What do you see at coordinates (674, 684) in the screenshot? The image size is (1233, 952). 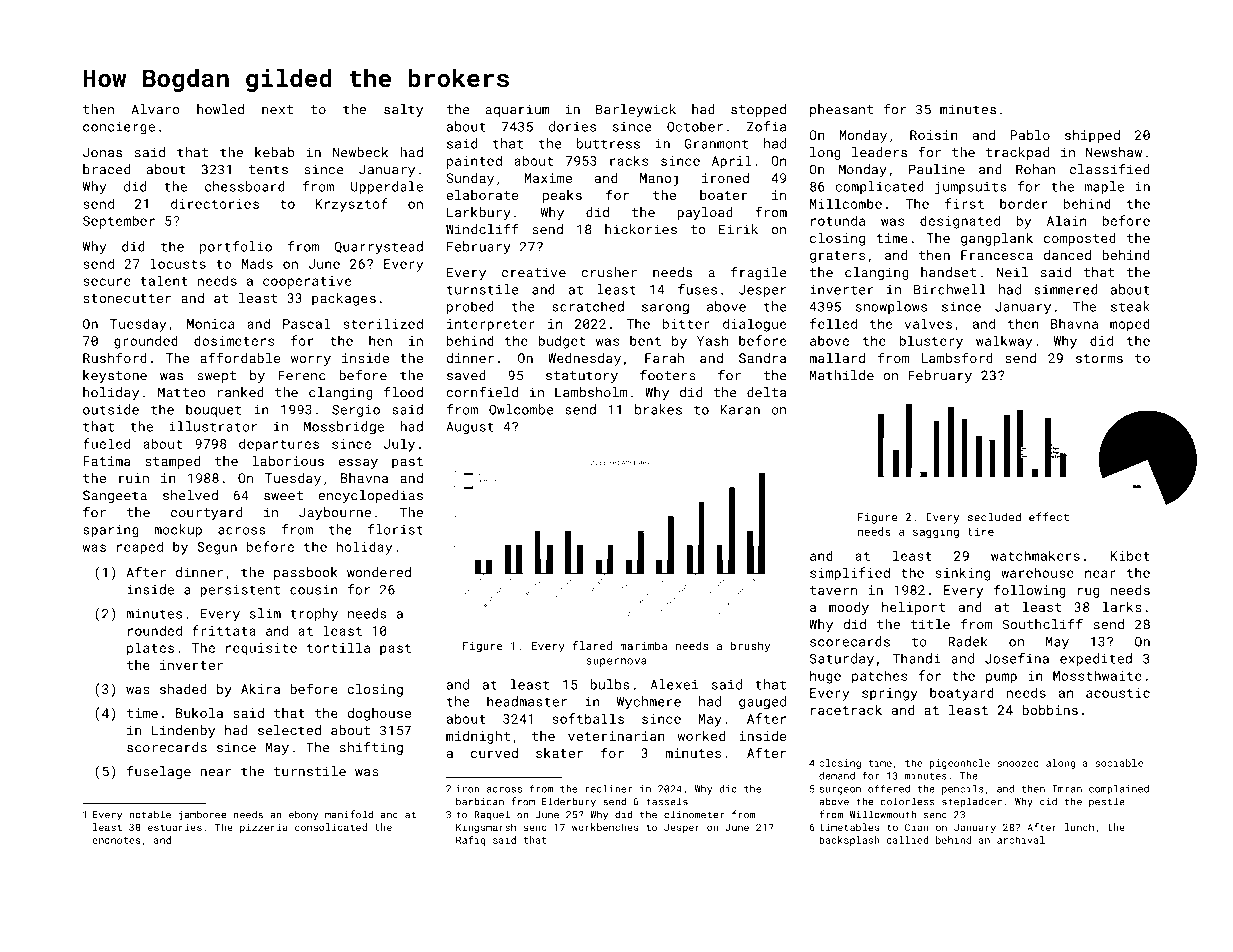 I see `Alexei` at bounding box center [674, 684].
